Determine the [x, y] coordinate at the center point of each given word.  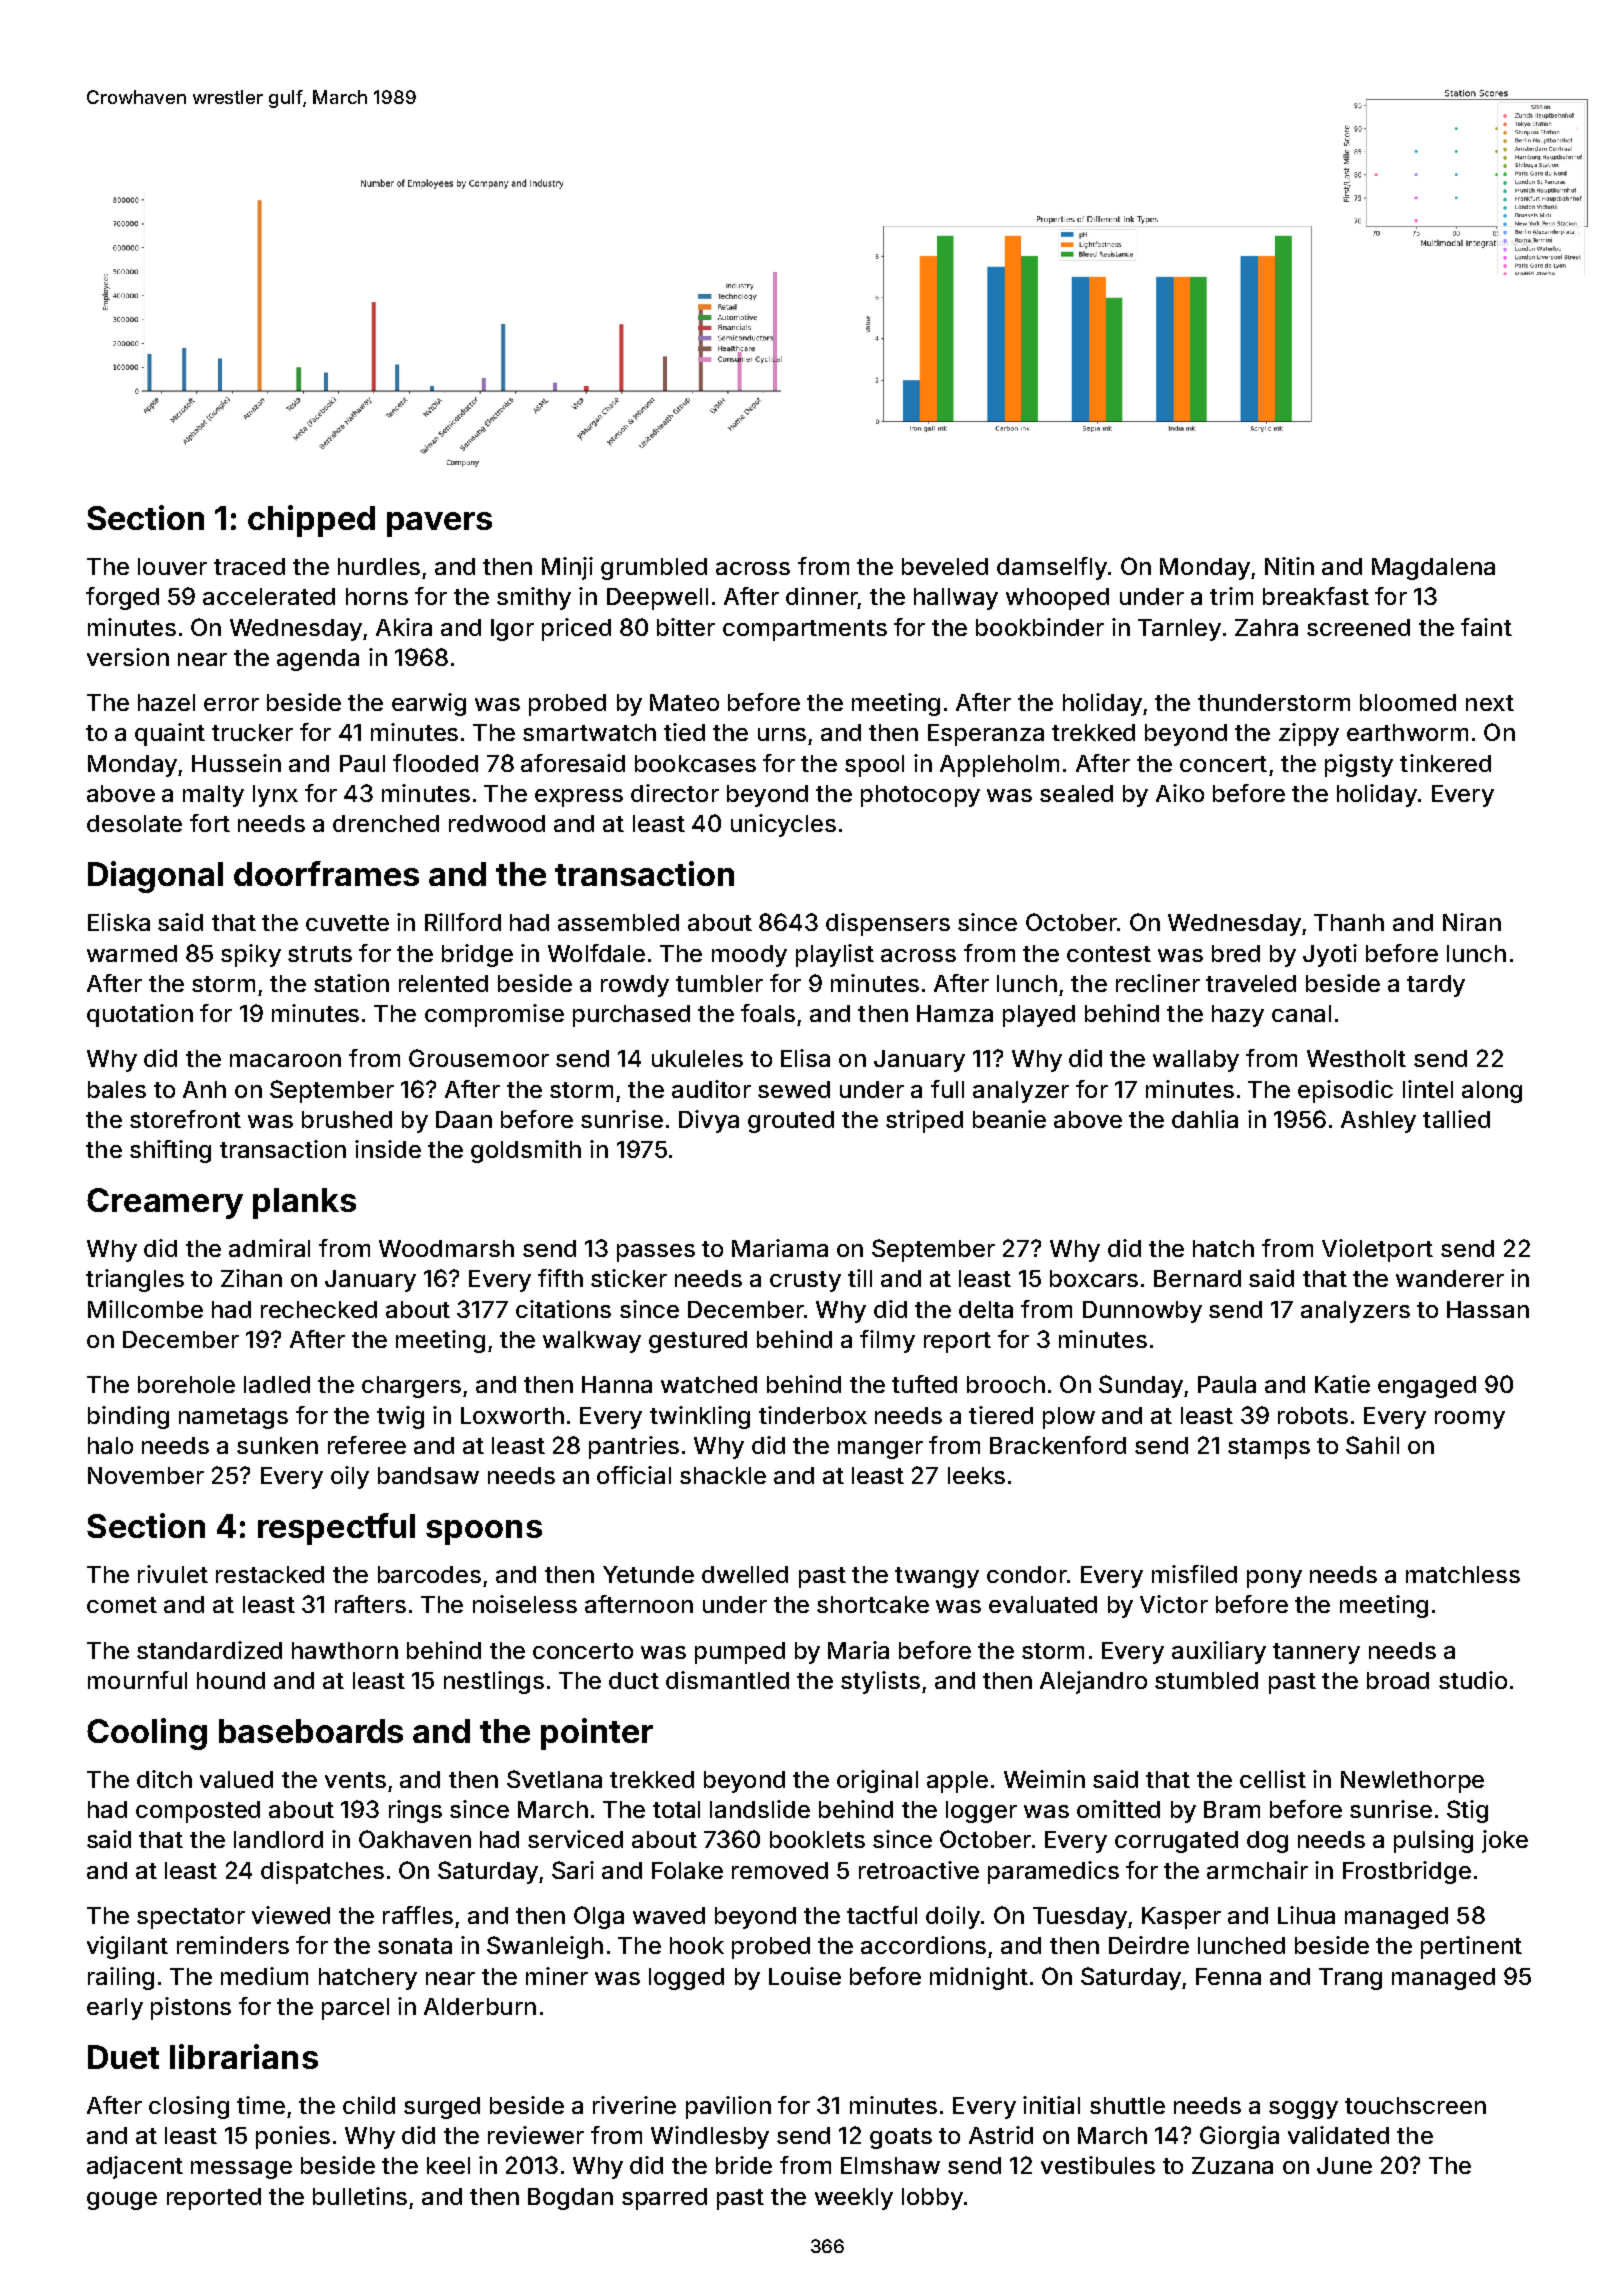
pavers [439, 524]
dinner [822, 596]
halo [110, 1445]
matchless [1463, 1574]
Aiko [1180, 793]
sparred [664, 2199]
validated [1338, 2135]
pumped [740, 1653]
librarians [244, 2056]
